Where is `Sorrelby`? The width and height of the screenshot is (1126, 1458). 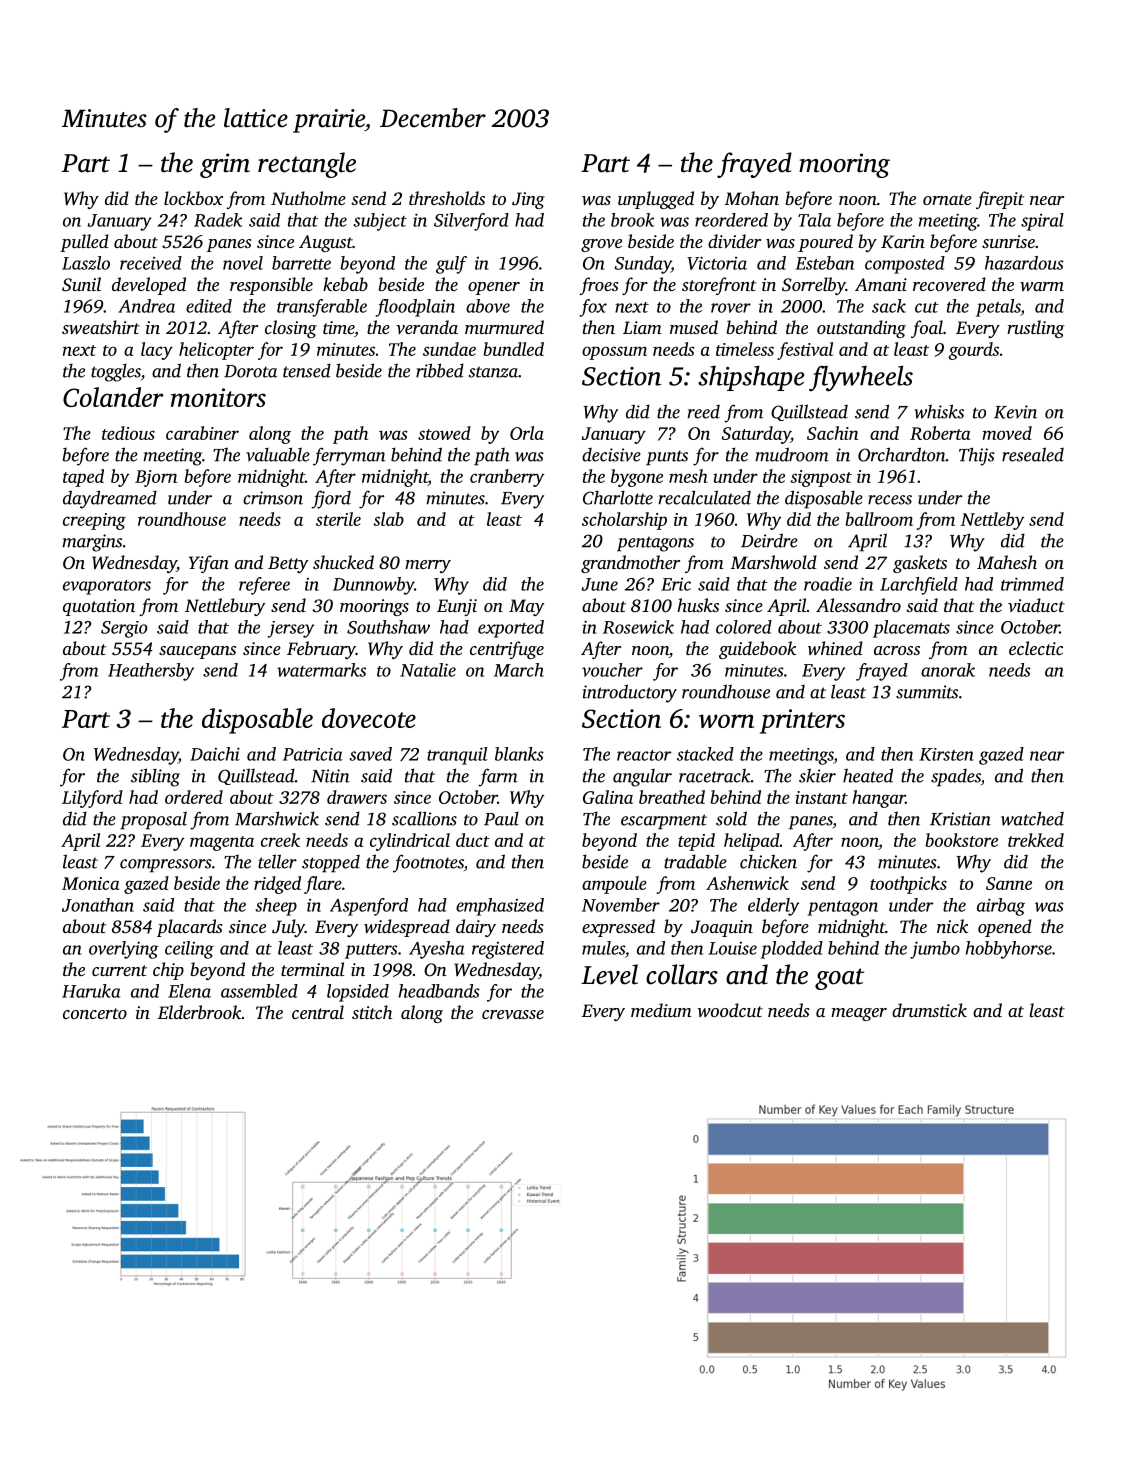 Sorrelby is located at coordinates (814, 286).
